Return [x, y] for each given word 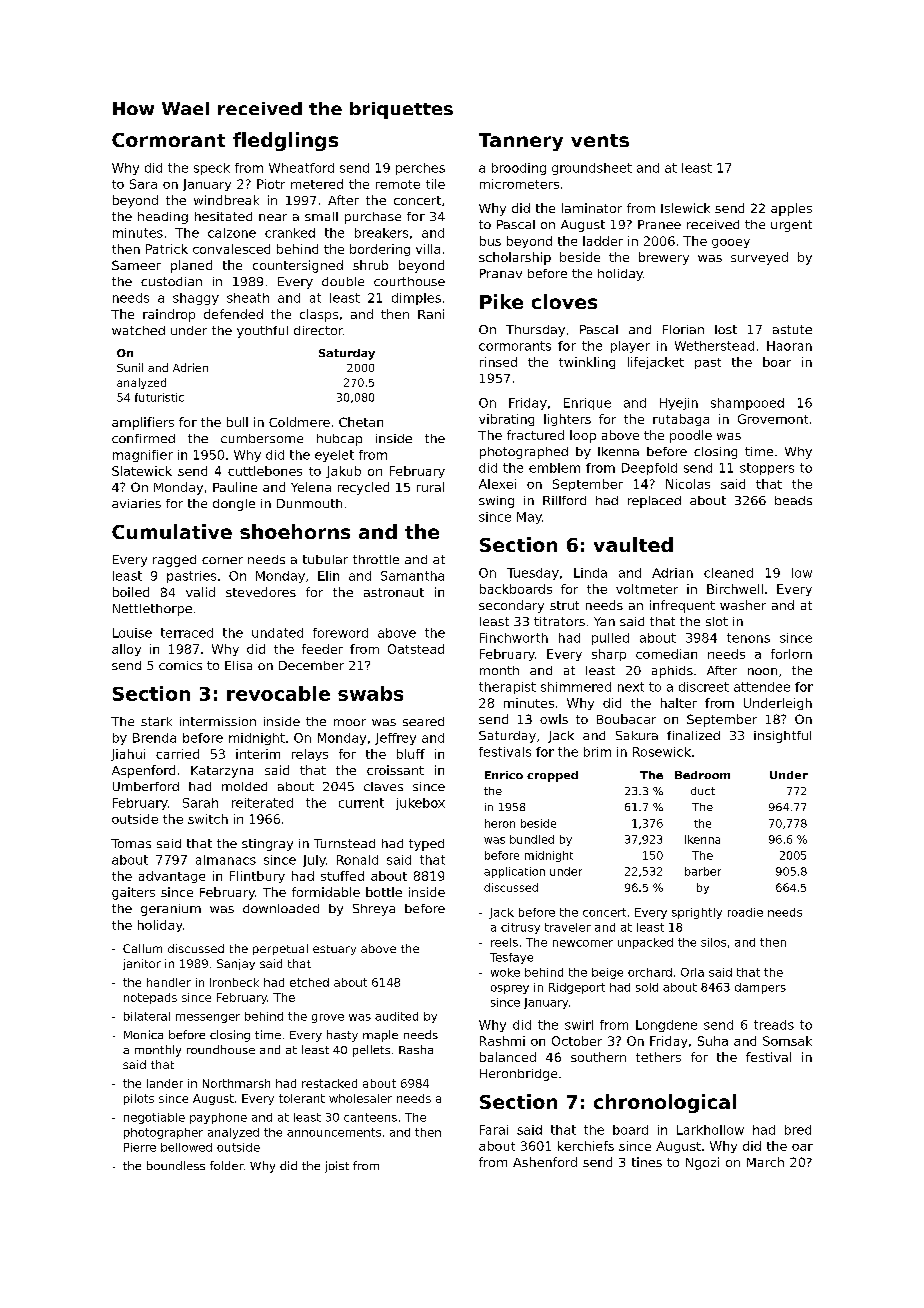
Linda [590, 573]
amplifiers [143, 423]
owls [554, 719]
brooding [519, 169]
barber [703, 871]
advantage [172, 877]
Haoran [789, 346]
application [514, 872]
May [529, 518]
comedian [666, 654]
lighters [567, 420]
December [311, 665]
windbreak [226, 200]
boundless [176, 1165]
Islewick [685, 208]
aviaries [136, 503]
